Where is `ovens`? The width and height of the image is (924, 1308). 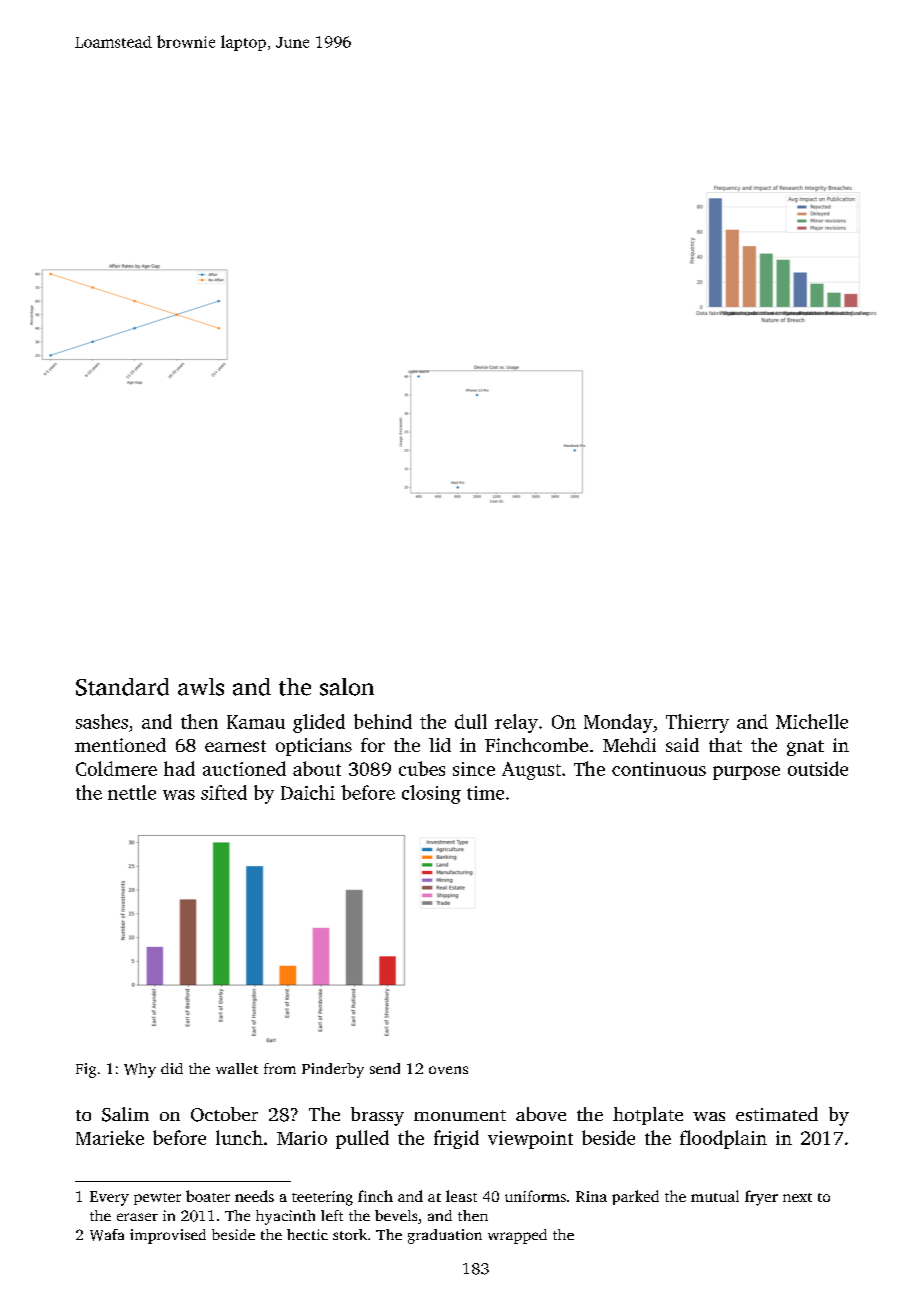 ovens is located at coordinates (448, 1070).
